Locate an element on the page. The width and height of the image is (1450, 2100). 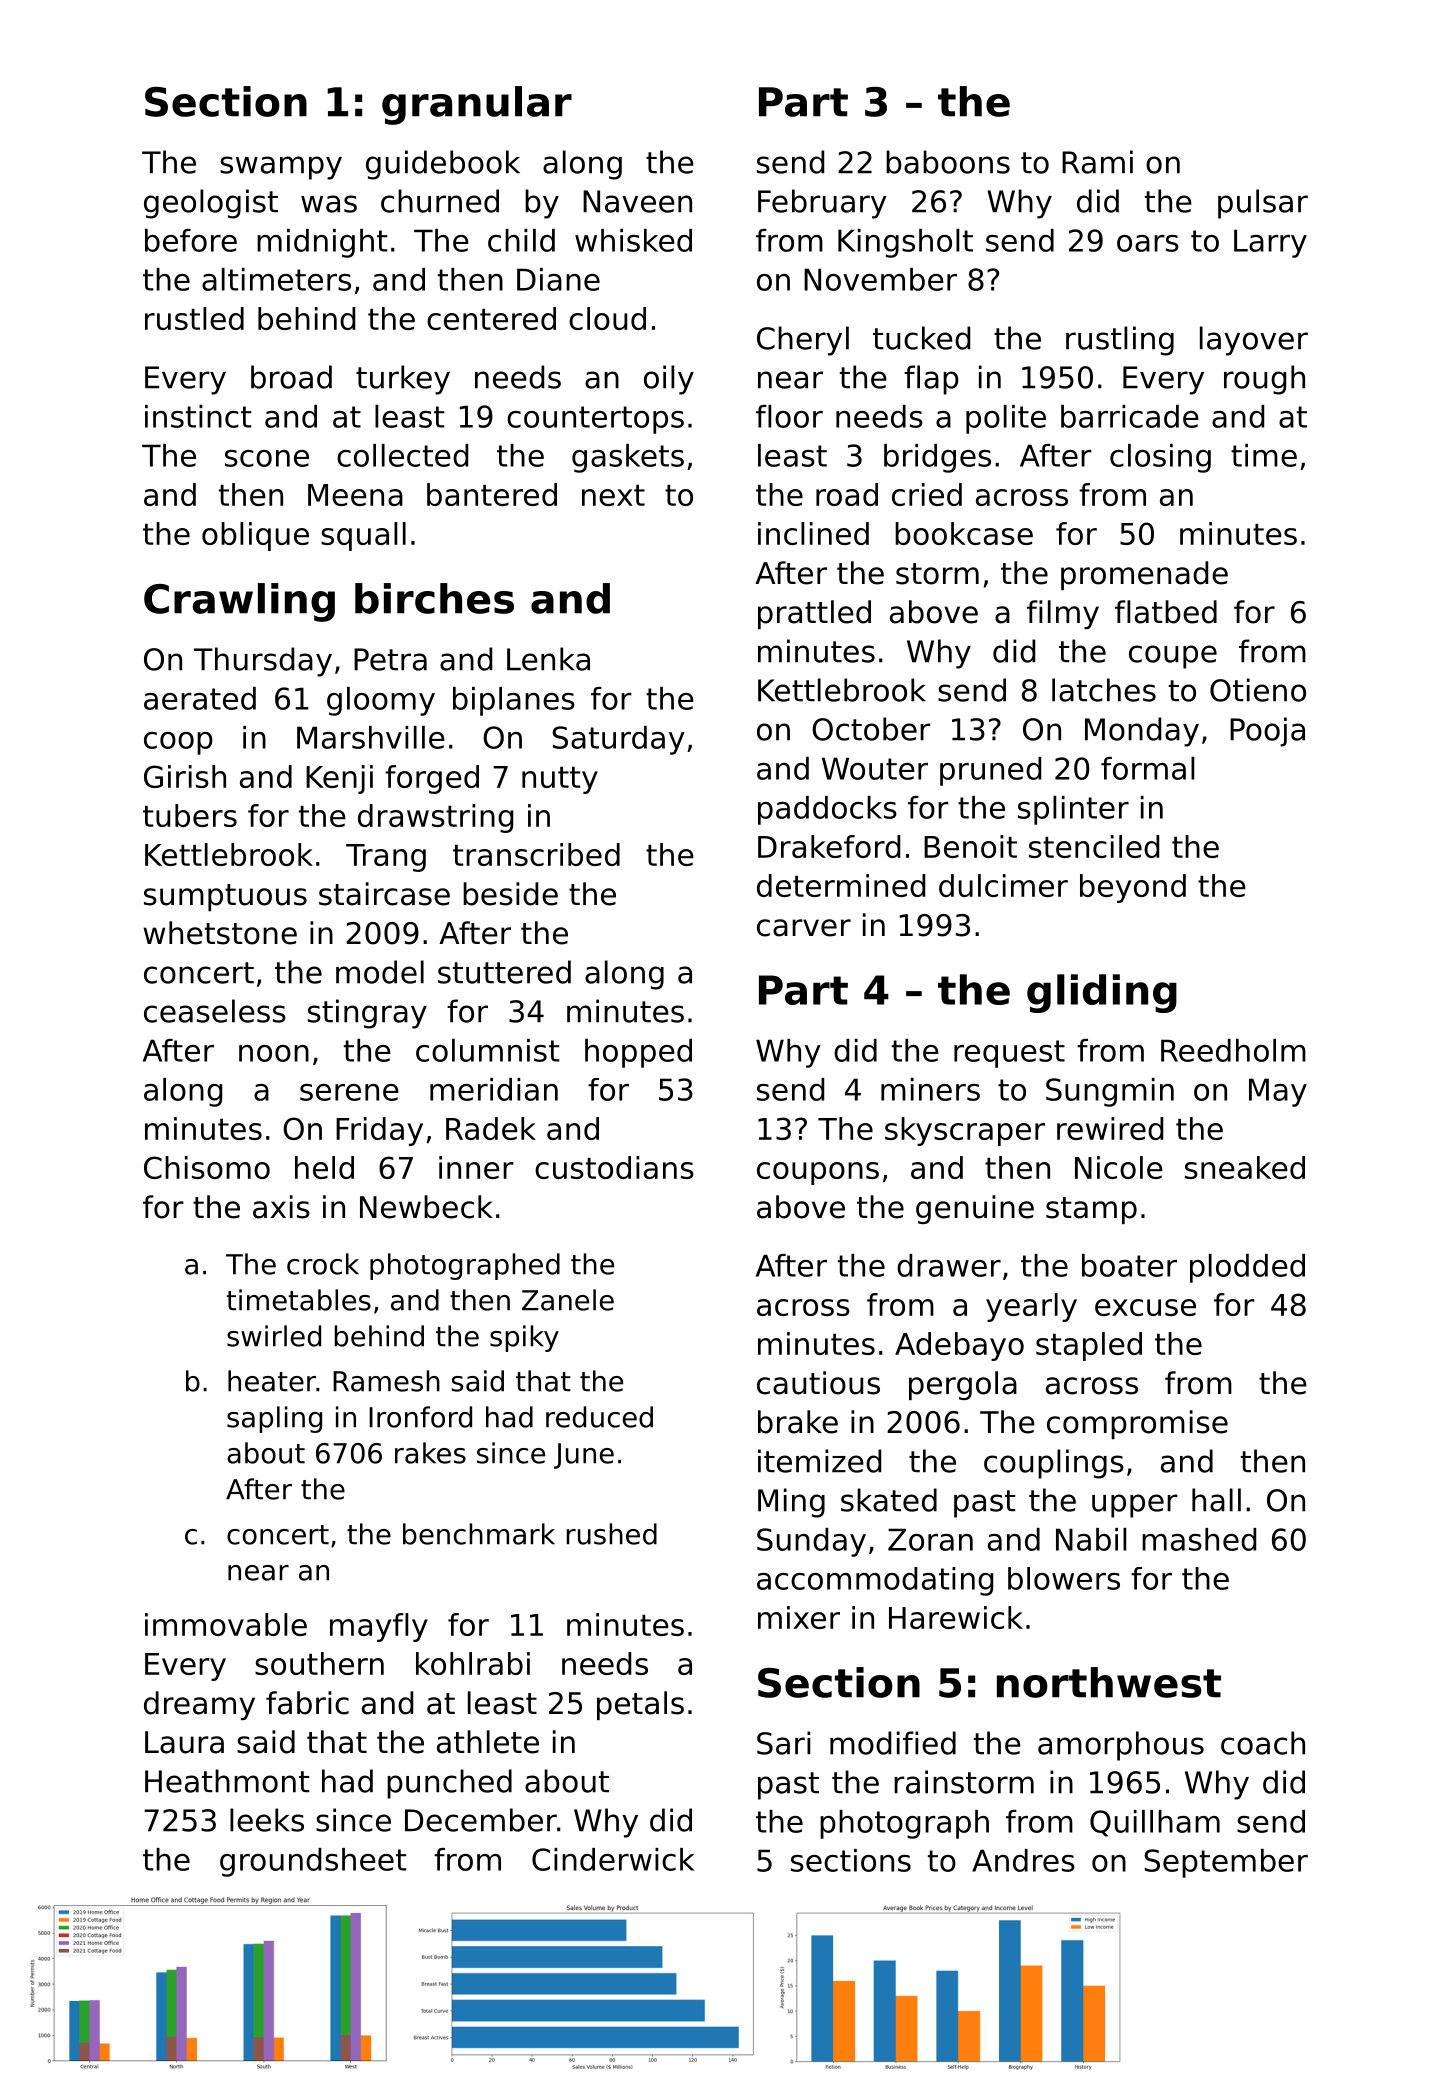
immovable is located at coordinates (226, 1624).
